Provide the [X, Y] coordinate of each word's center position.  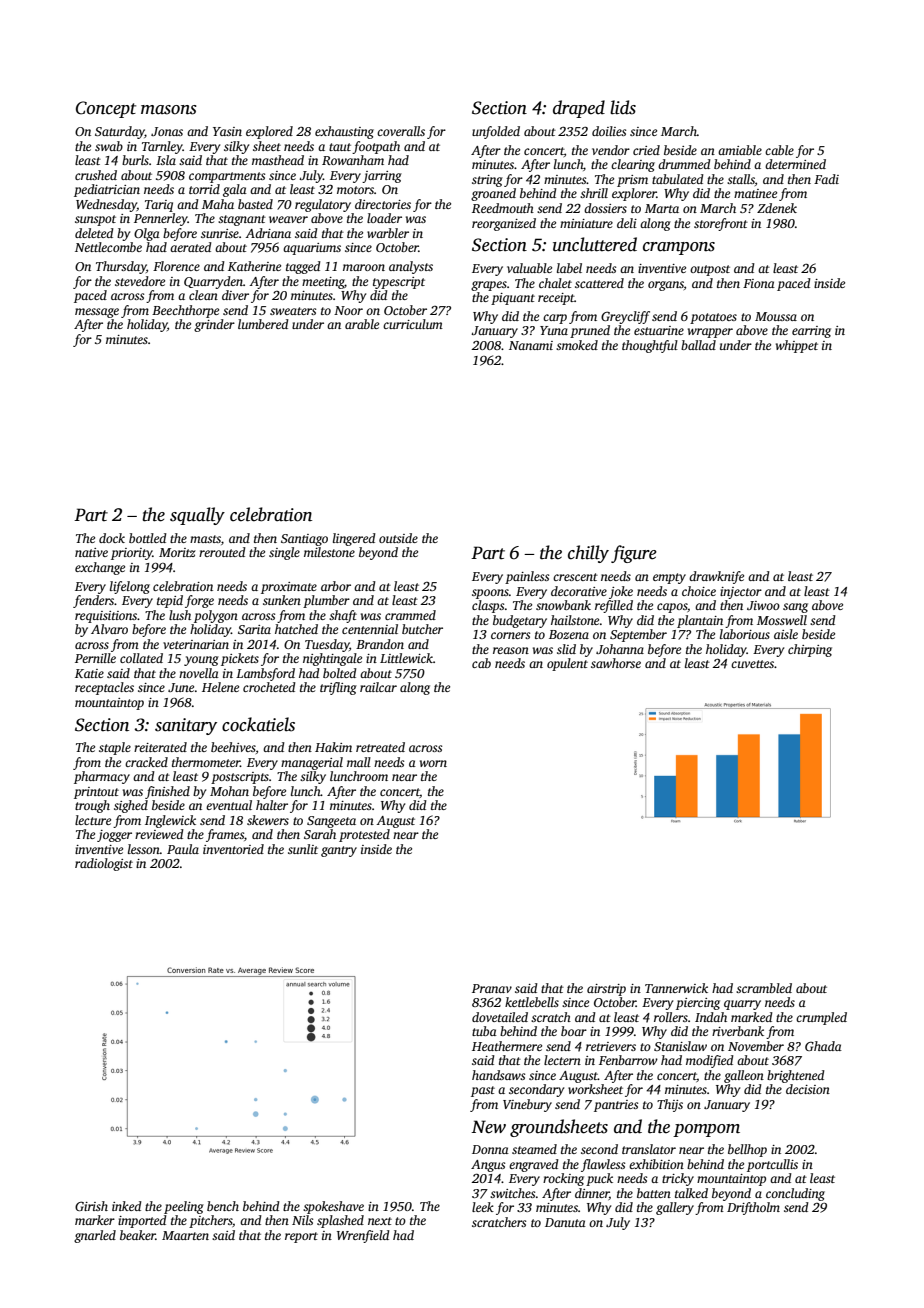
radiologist [104, 864]
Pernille [95, 658]
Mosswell [782, 620]
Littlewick [406, 658]
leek [483, 1207]
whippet [797, 346]
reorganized [504, 224]
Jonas [167, 131]
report [301, 1237]
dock [112, 538]
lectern [562, 1060]
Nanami [531, 345]
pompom [706, 1130]
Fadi [826, 179]
